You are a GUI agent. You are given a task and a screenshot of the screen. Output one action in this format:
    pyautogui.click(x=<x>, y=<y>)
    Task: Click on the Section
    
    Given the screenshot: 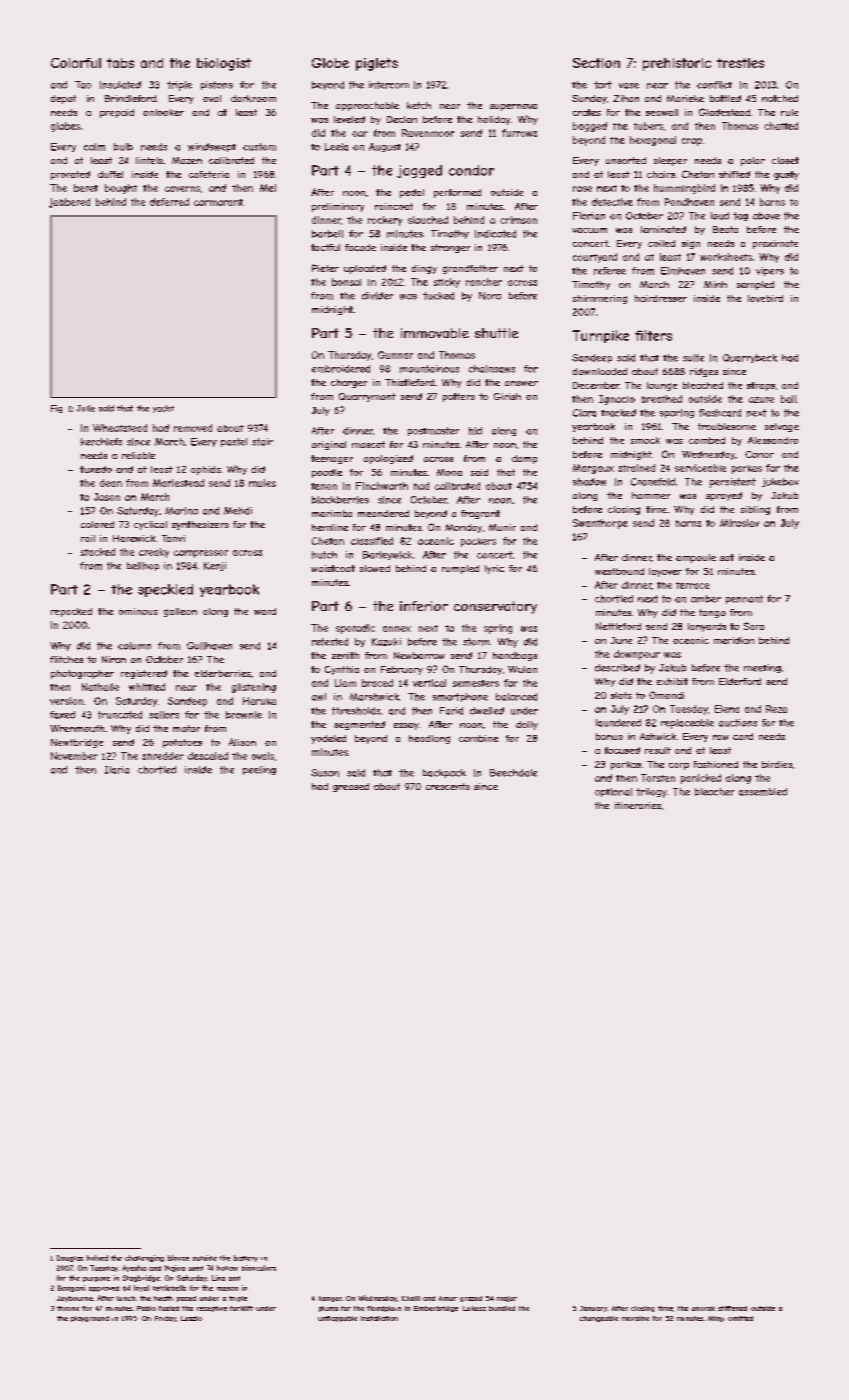 What is the action you would take?
    pyautogui.click(x=596, y=63)
